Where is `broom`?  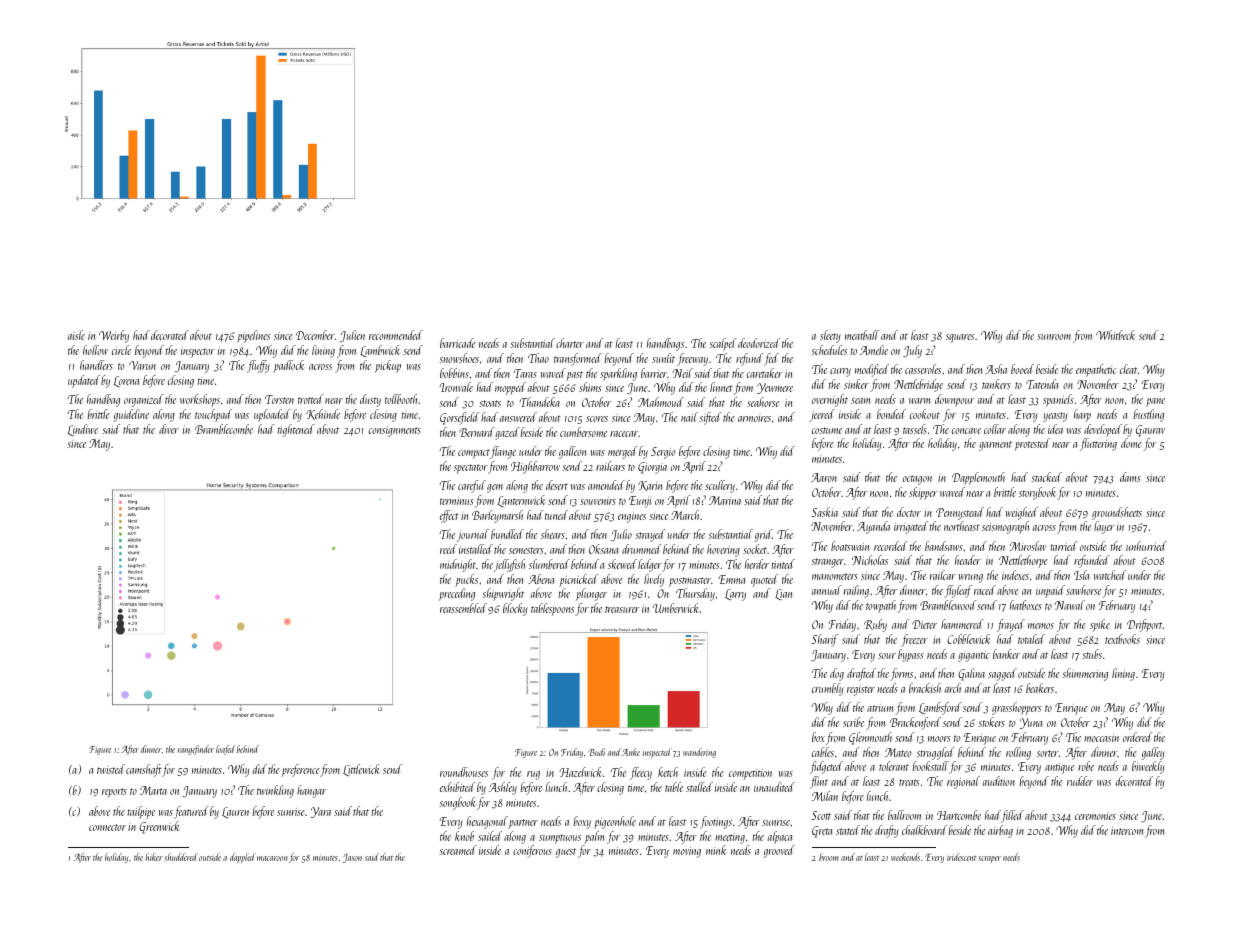
broom is located at coordinates (828, 857).
